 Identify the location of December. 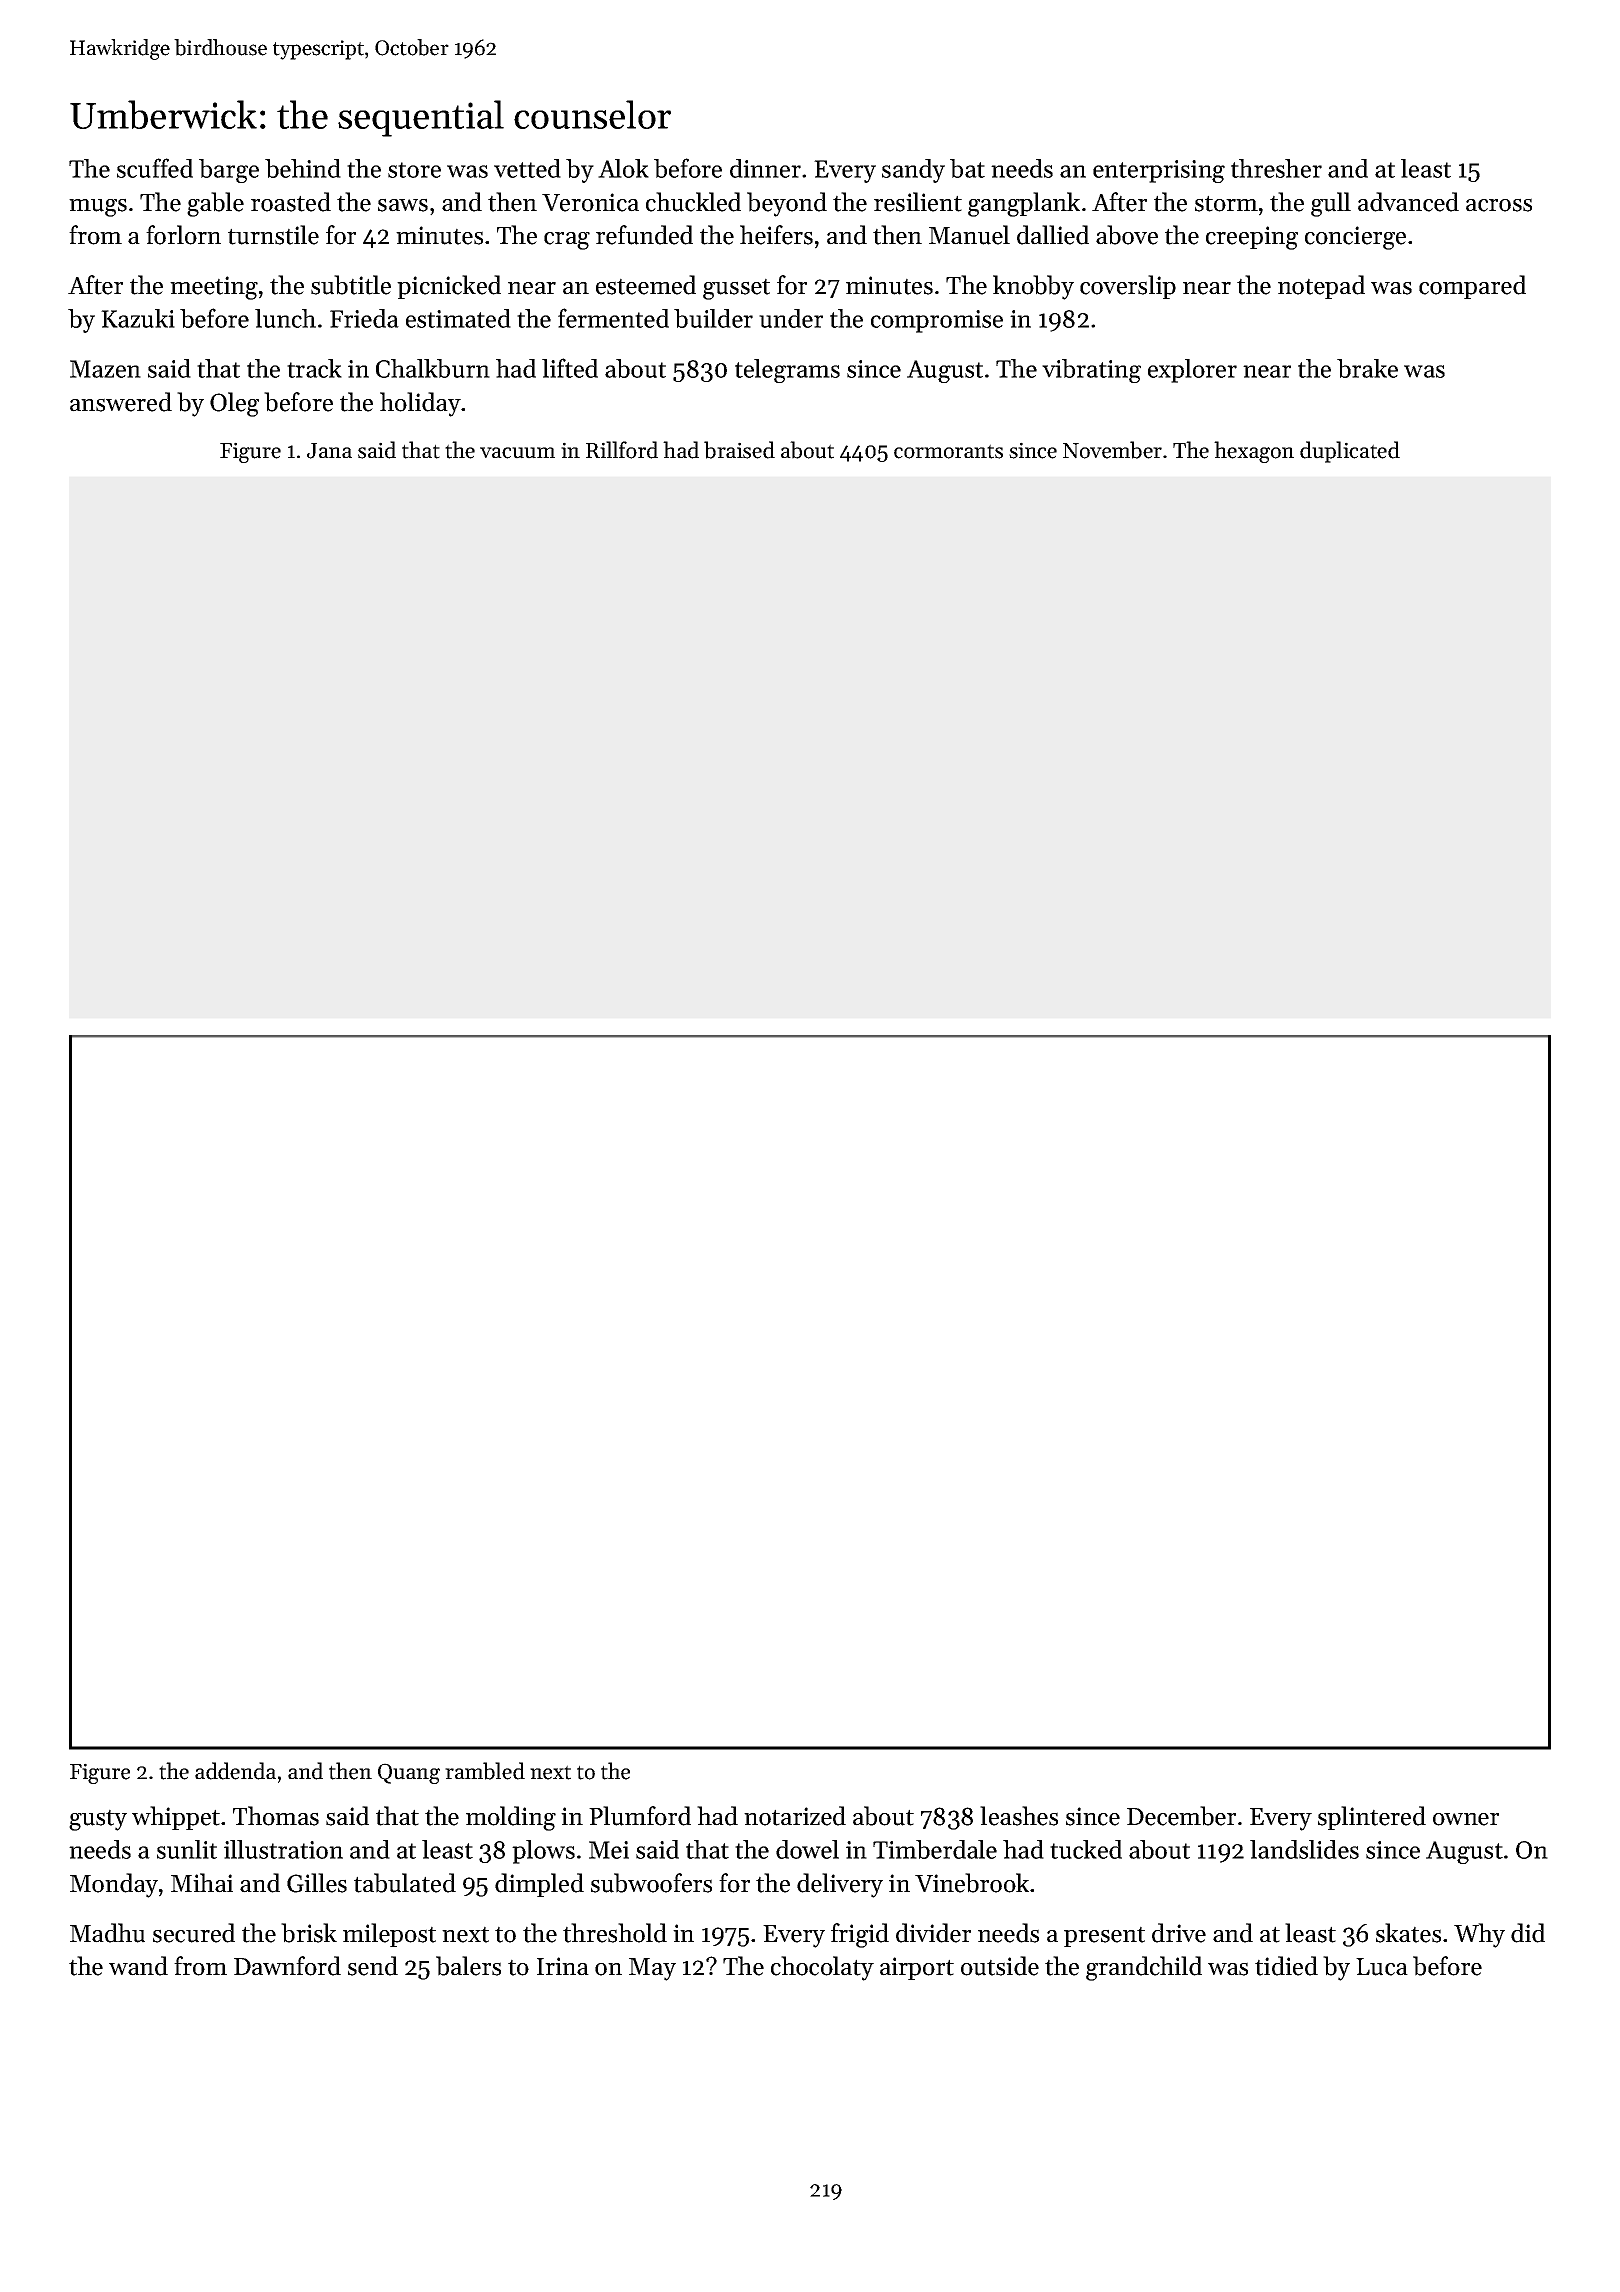
(1181, 1816).
